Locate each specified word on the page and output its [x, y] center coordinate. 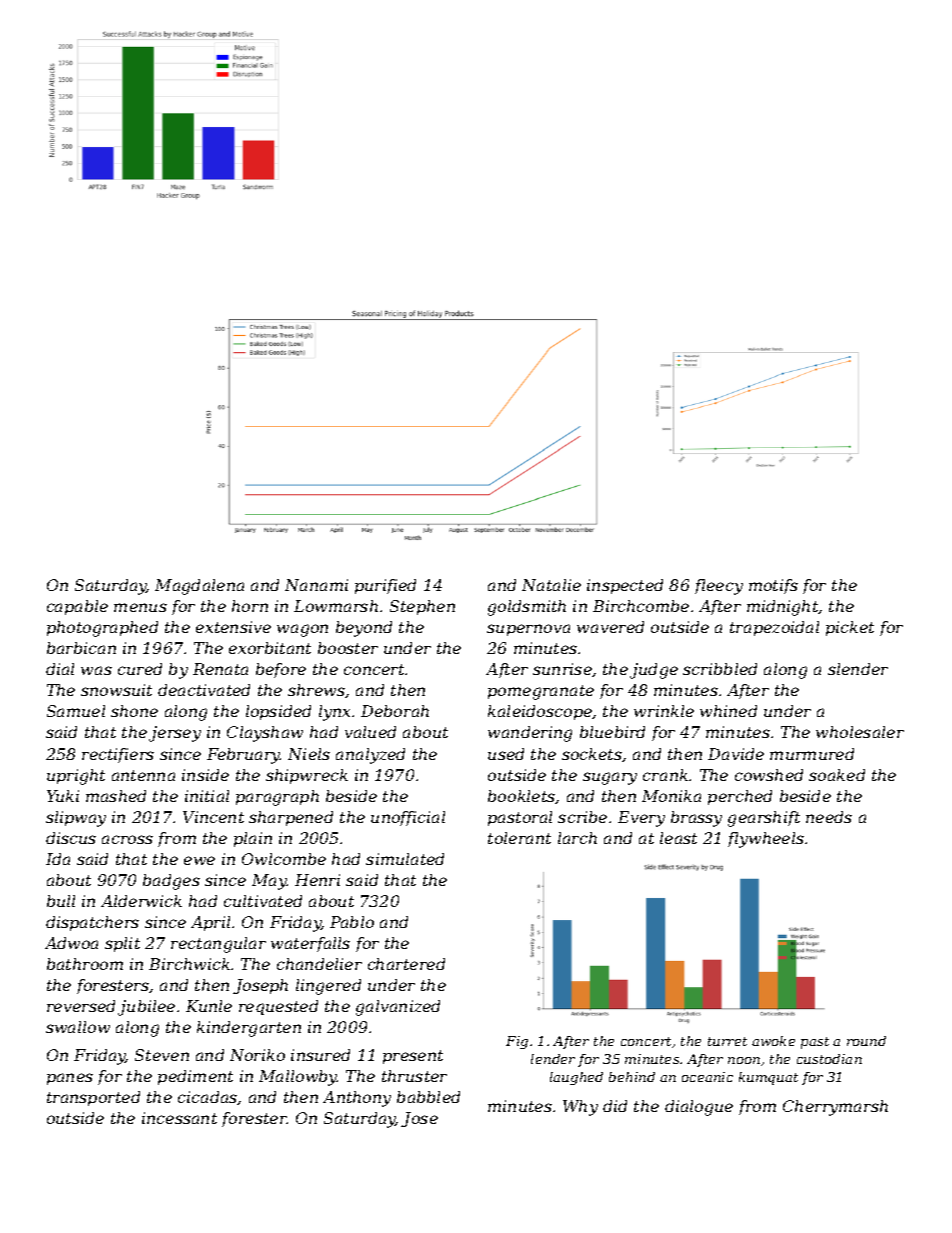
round [866, 1041]
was [96, 670]
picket [850, 628]
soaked [837, 775]
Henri [317, 880]
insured [320, 1055]
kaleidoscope [540, 712]
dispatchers [92, 923]
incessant [179, 1118]
